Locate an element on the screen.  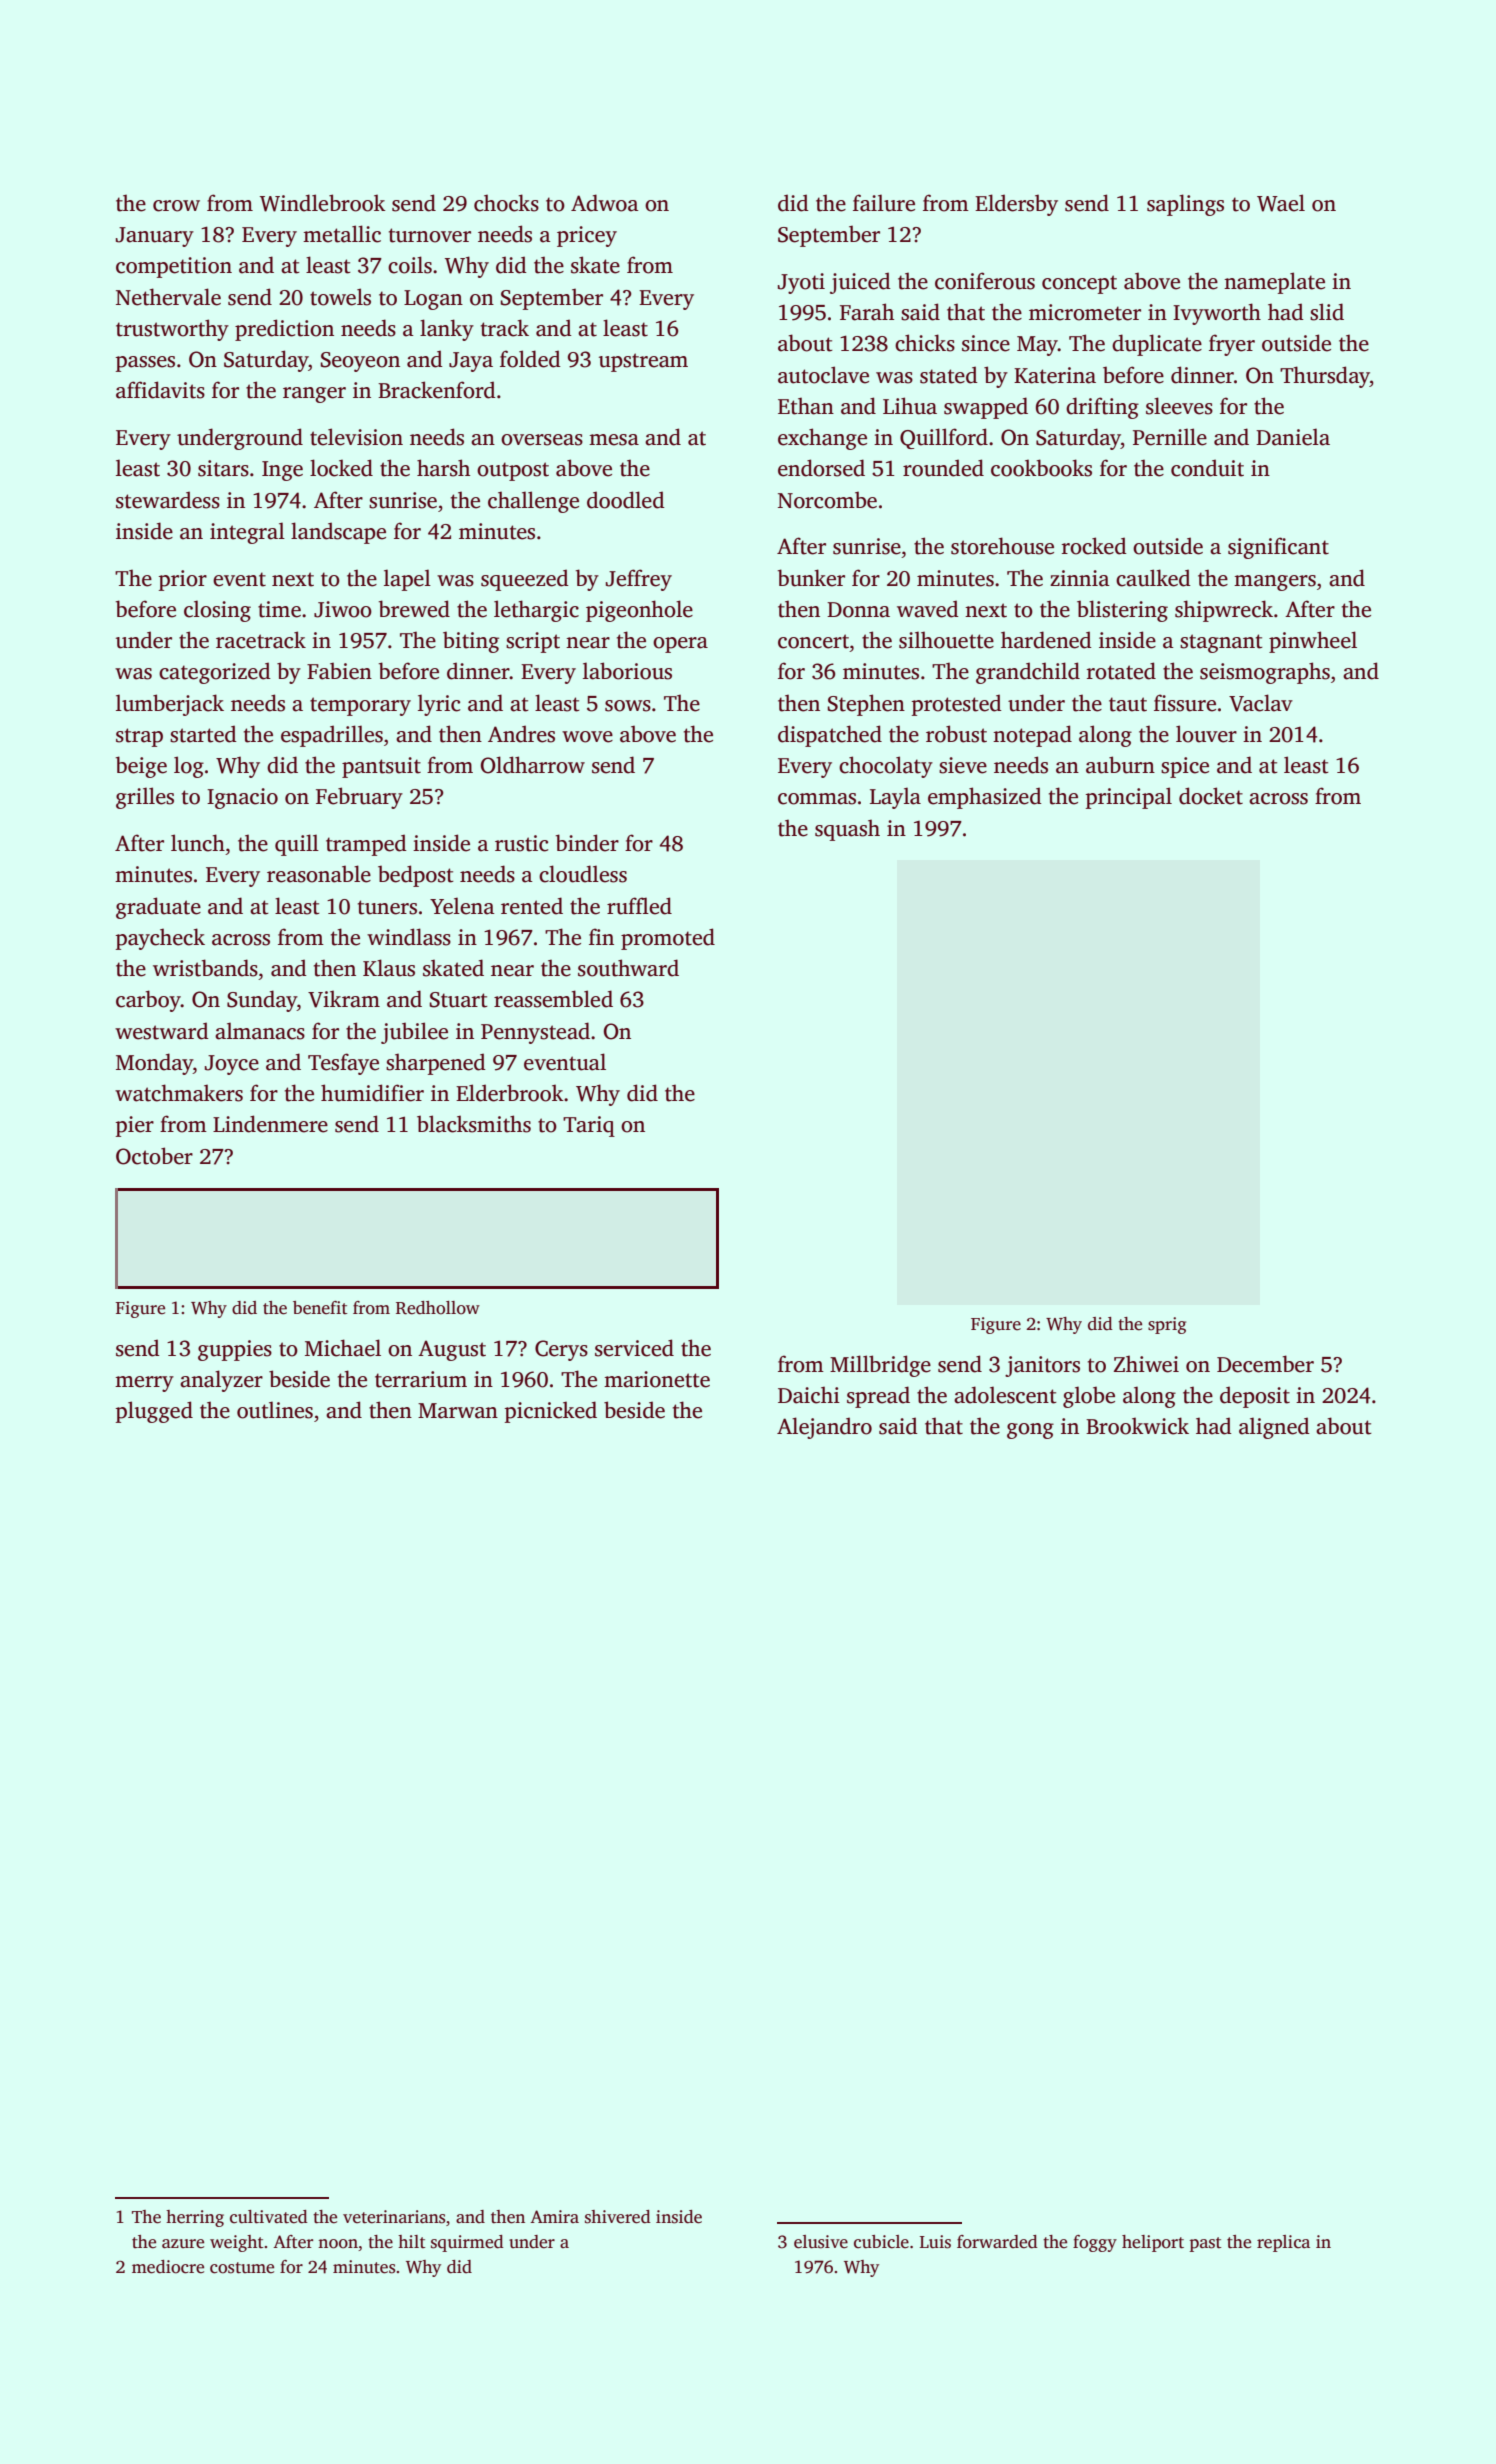
Windlebrook is located at coordinates (323, 203).
